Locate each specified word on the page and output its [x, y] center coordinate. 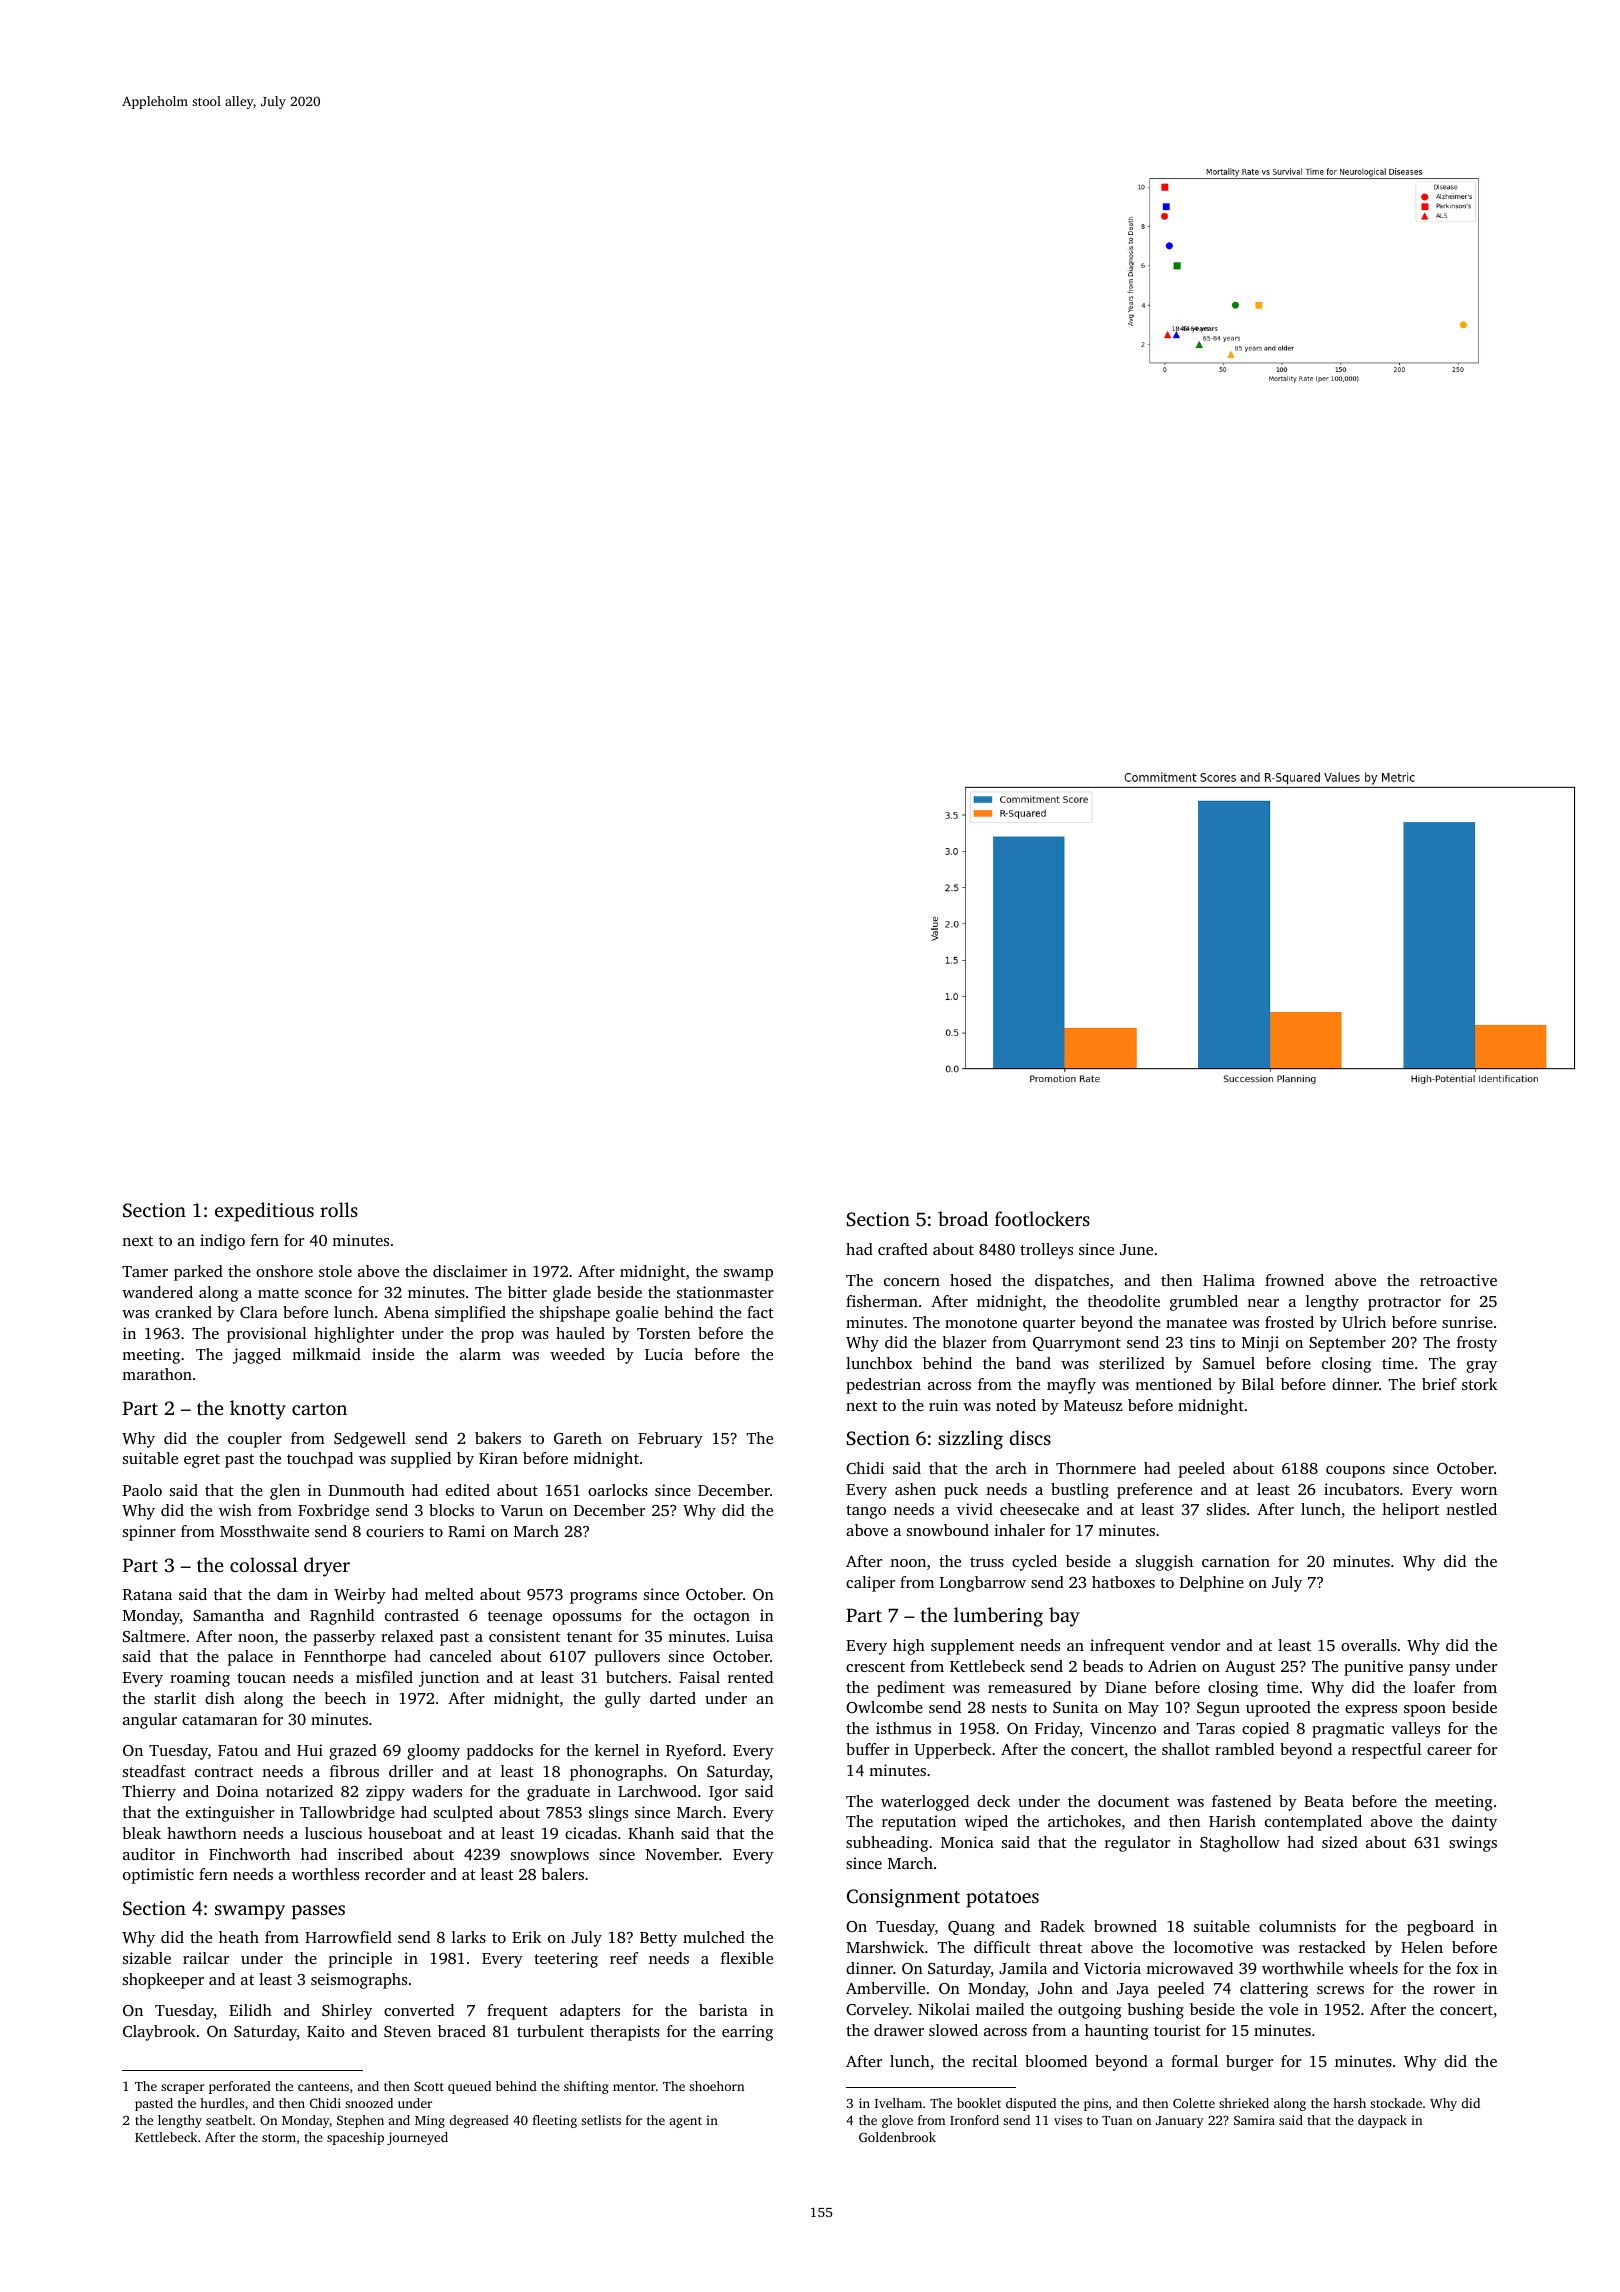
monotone [981, 1323]
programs [603, 1598]
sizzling [970, 1440]
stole [335, 1271]
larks [469, 1937]
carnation [1236, 1561]
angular [150, 1721]
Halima [1229, 1280]
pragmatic [1348, 1730]
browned [1125, 1926]
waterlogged [925, 1803]
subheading [887, 1844]
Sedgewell [370, 1440]
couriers [395, 1531]
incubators [1361, 1489]
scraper [183, 2089]
